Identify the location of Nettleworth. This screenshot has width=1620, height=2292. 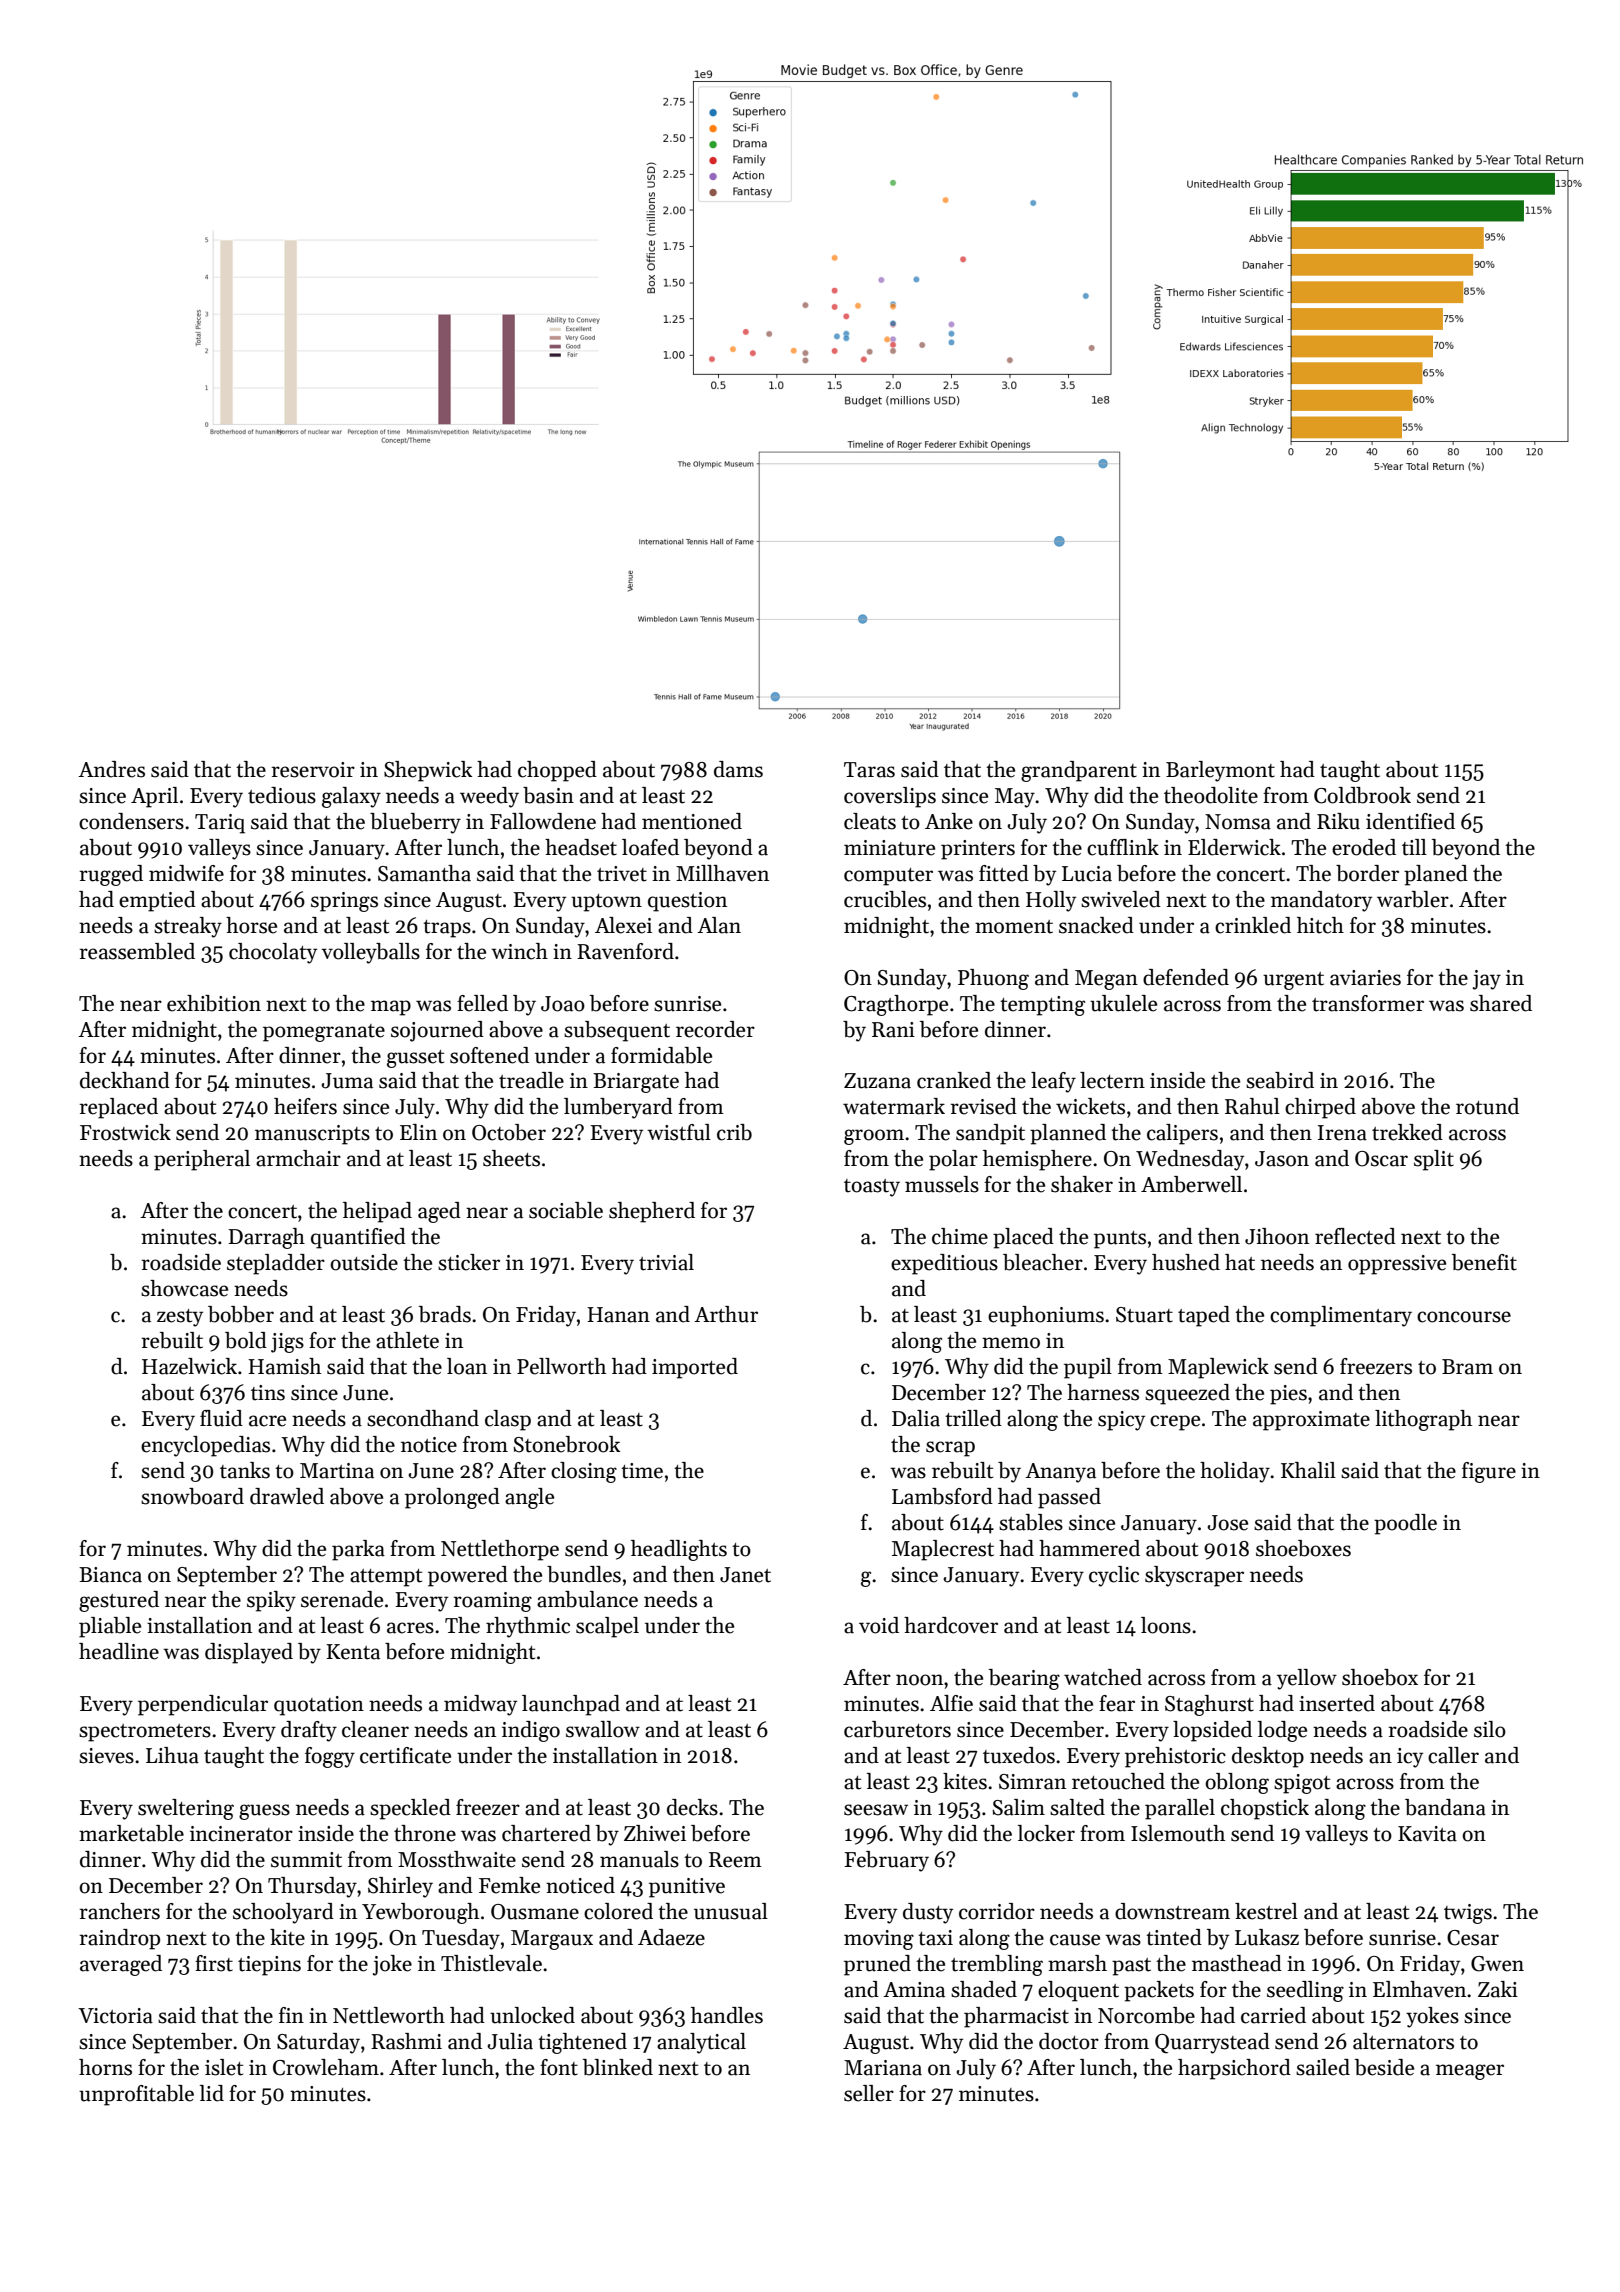
(389, 2015).
